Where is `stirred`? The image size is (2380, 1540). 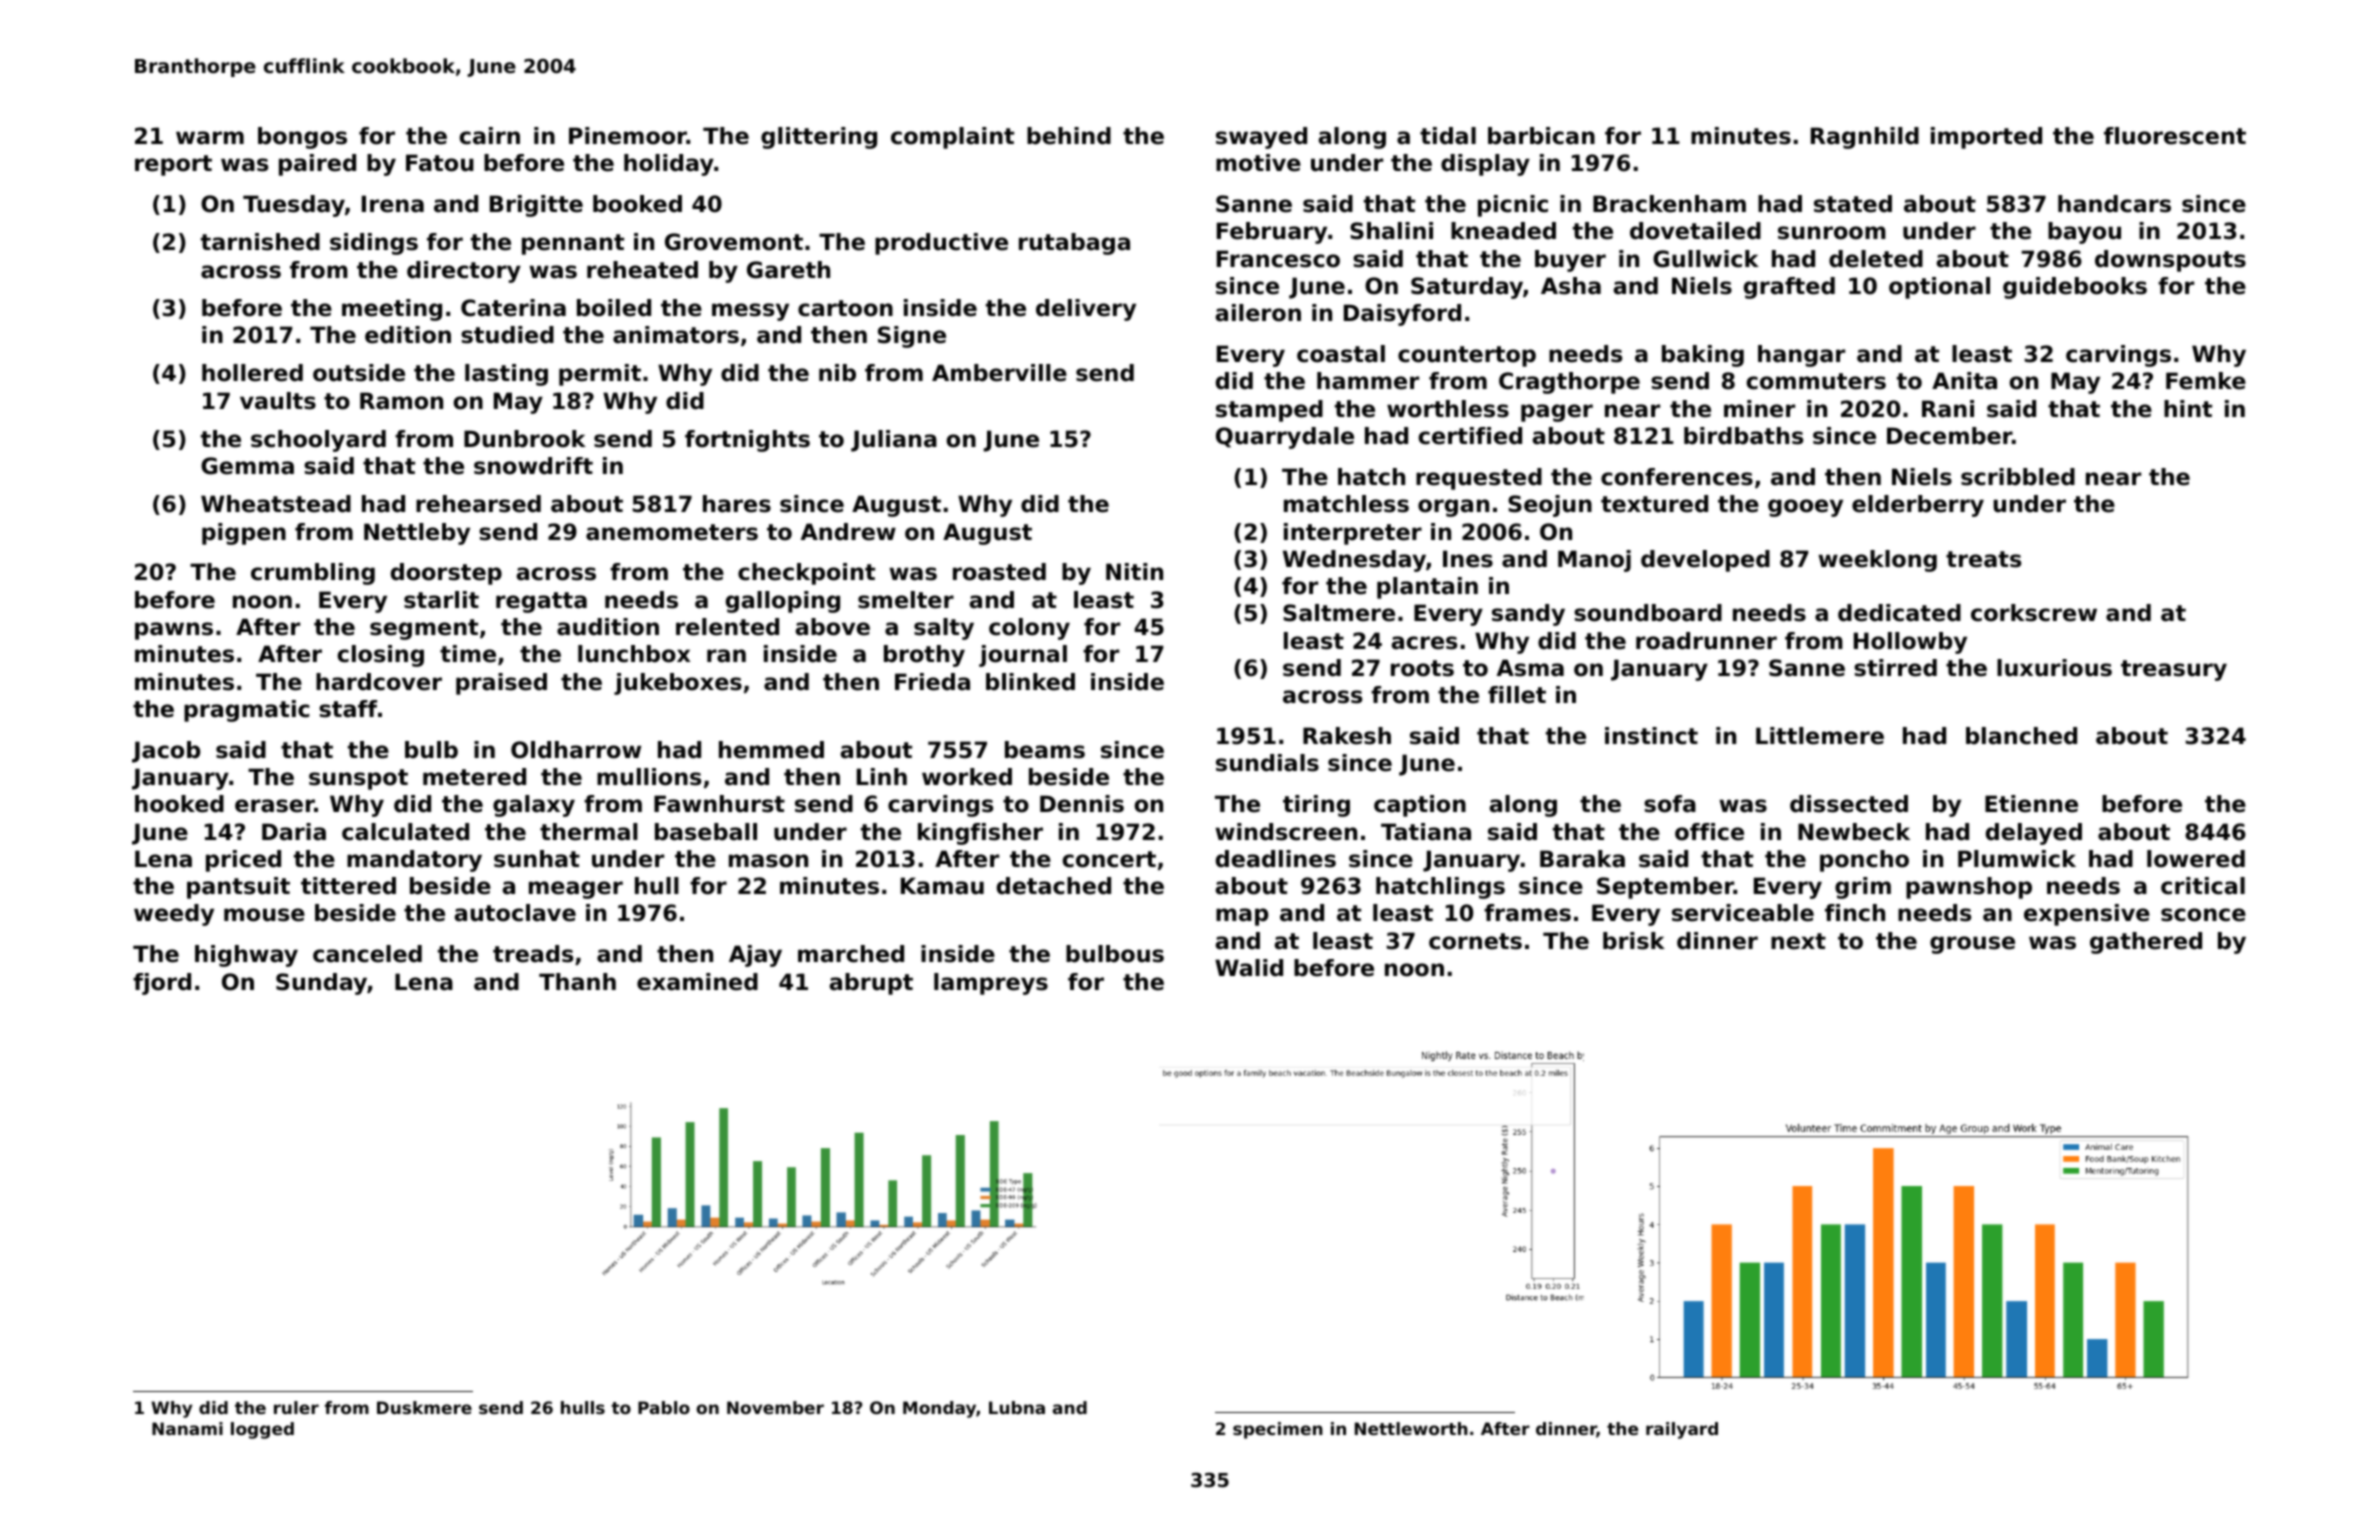
stirred is located at coordinates (1895, 668).
